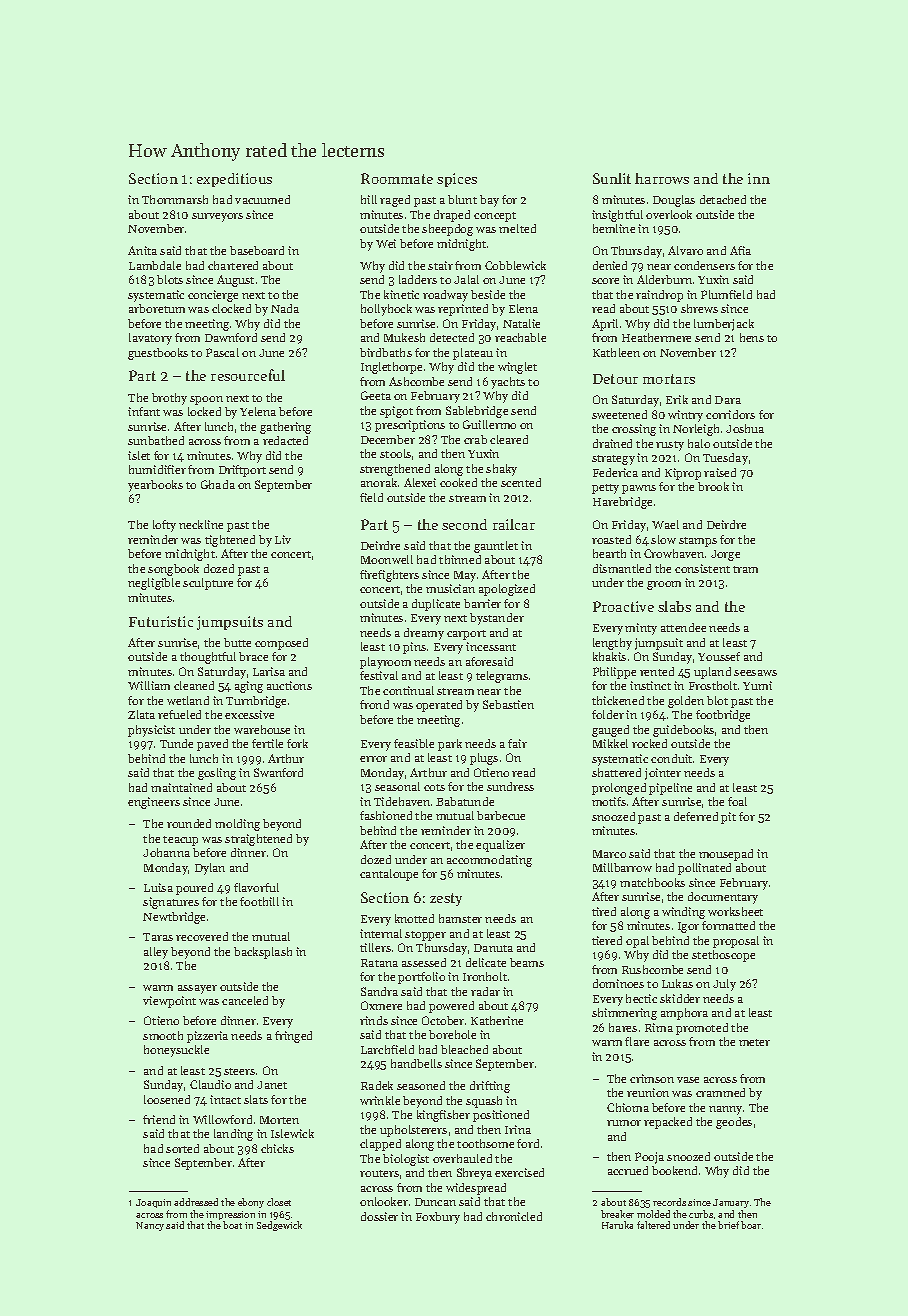 Image resolution: width=908 pixels, height=1316 pixels. I want to click on sheepdog, so click(447, 230).
